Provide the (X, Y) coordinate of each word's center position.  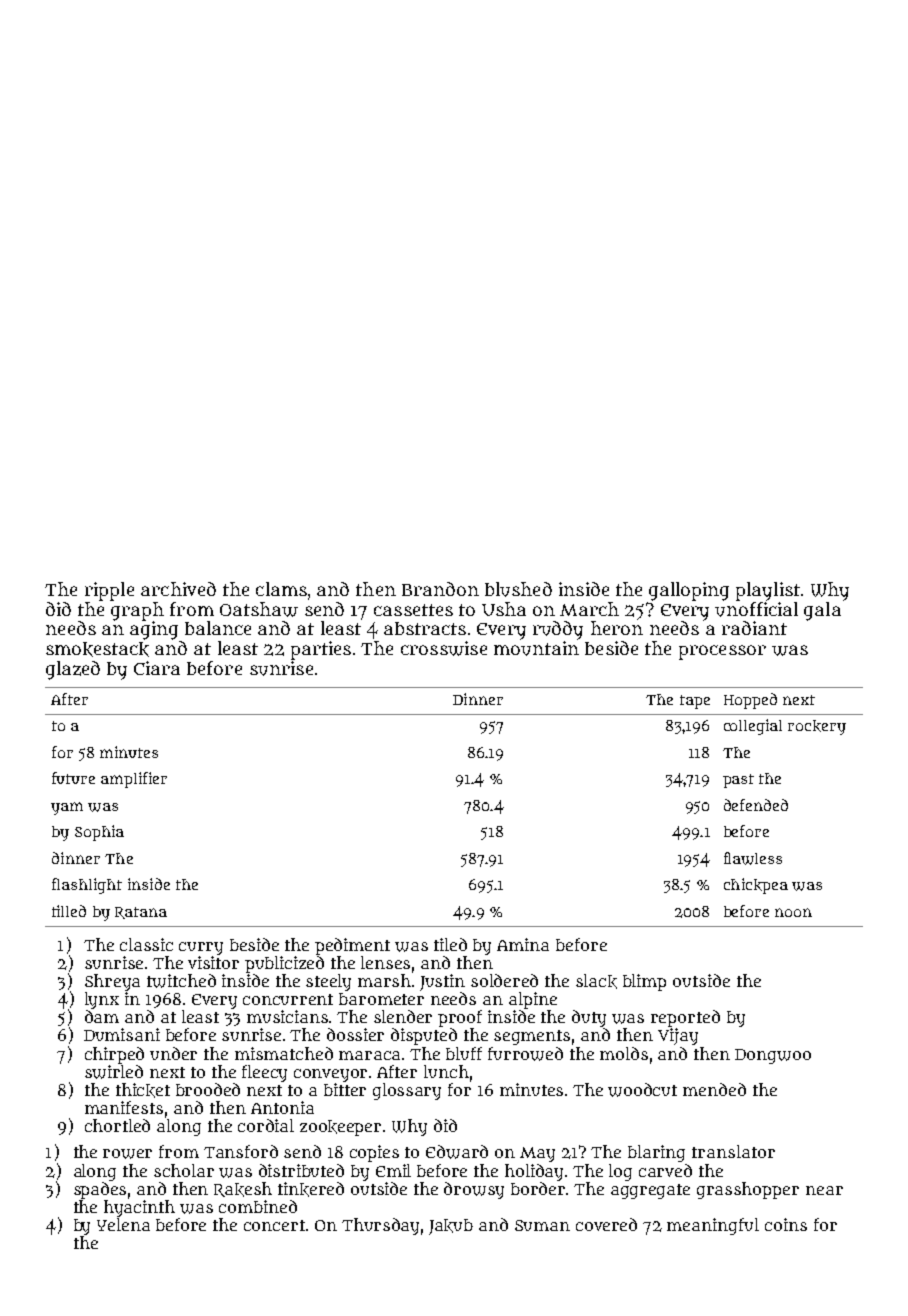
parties (321, 650)
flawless (753, 858)
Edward (457, 1152)
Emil (393, 1170)
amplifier (134, 780)
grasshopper (748, 1190)
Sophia (99, 833)
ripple (109, 591)
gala (822, 611)
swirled (114, 1072)
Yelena (123, 1224)
